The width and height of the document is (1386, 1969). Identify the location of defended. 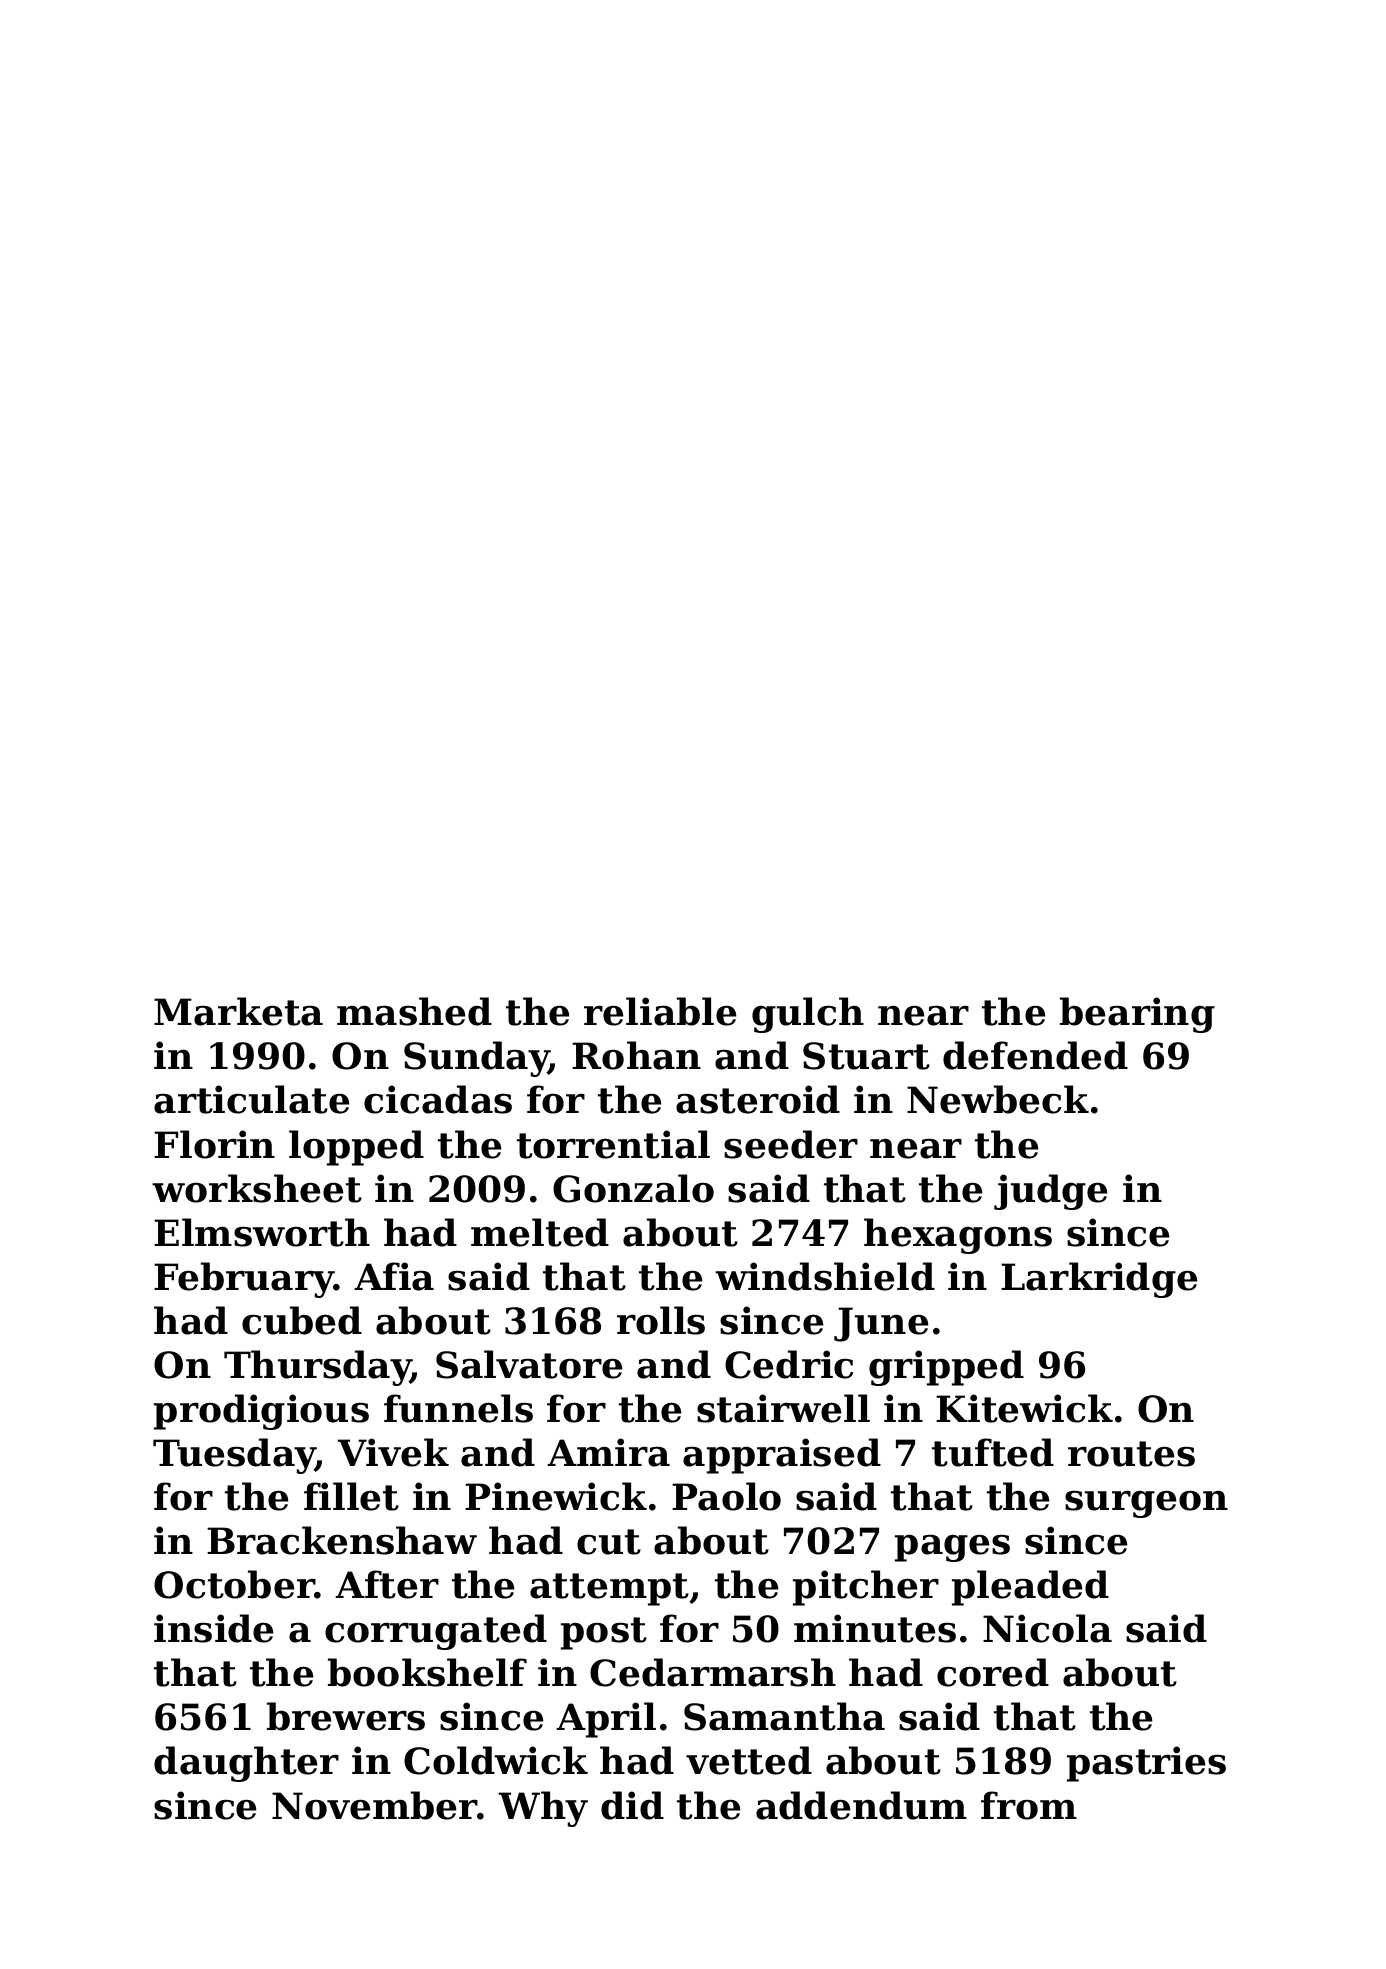
(1035, 1055).
